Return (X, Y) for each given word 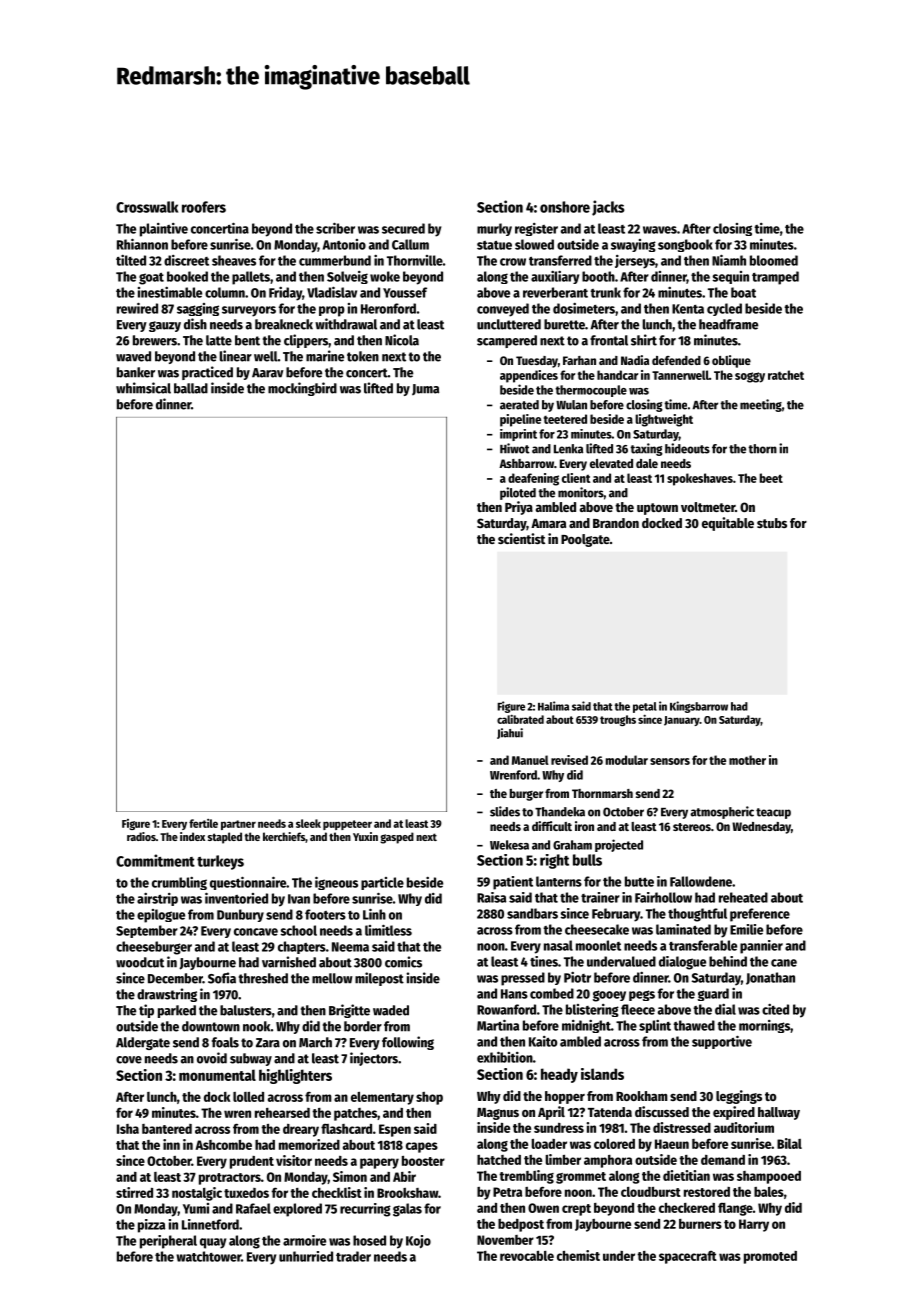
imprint (518, 435)
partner (238, 825)
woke (385, 276)
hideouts (687, 448)
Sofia (222, 978)
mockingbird (302, 389)
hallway (779, 1113)
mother (747, 760)
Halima (553, 706)
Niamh (729, 260)
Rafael (253, 1208)
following (408, 1043)
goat (151, 279)
